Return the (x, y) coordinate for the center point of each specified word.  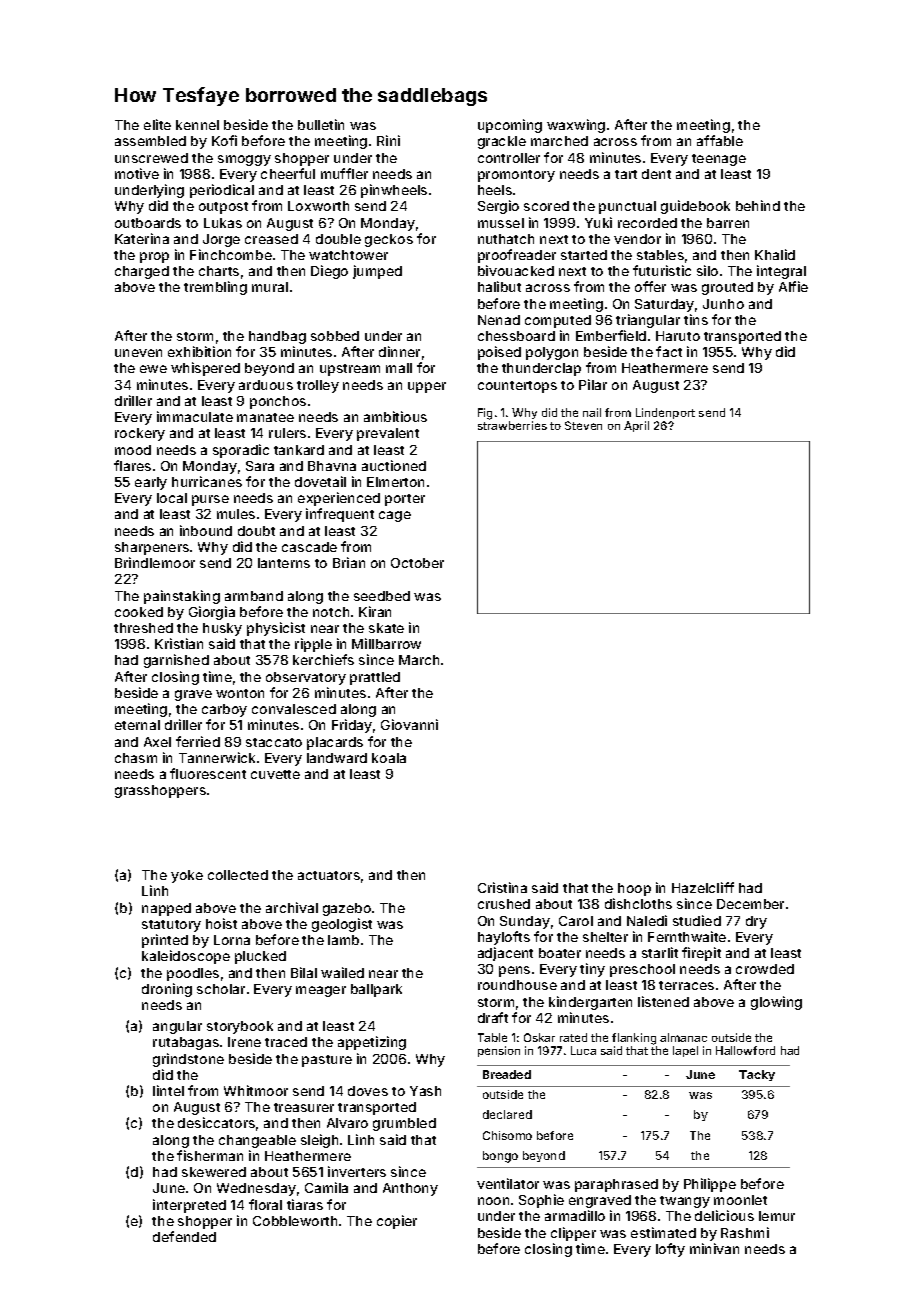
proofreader (517, 256)
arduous (266, 385)
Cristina (502, 887)
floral (265, 1204)
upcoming (510, 126)
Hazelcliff (703, 887)
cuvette (275, 774)
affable (720, 140)
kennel (197, 125)
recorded (647, 223)
